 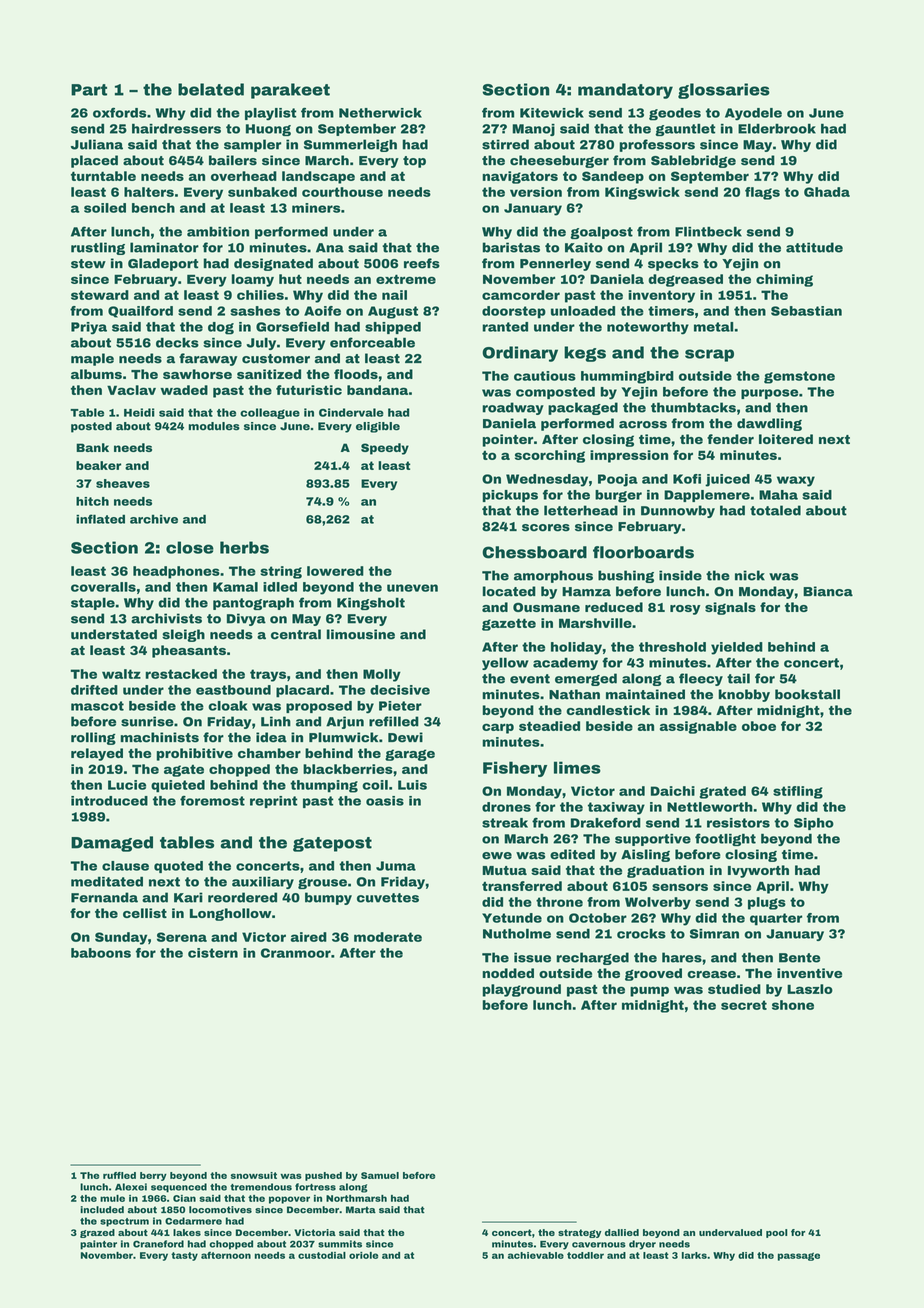 What do you see at coordinates (536, 1255) in the screenshot?
I see `achievable` at bounding box center [536, 1255].
